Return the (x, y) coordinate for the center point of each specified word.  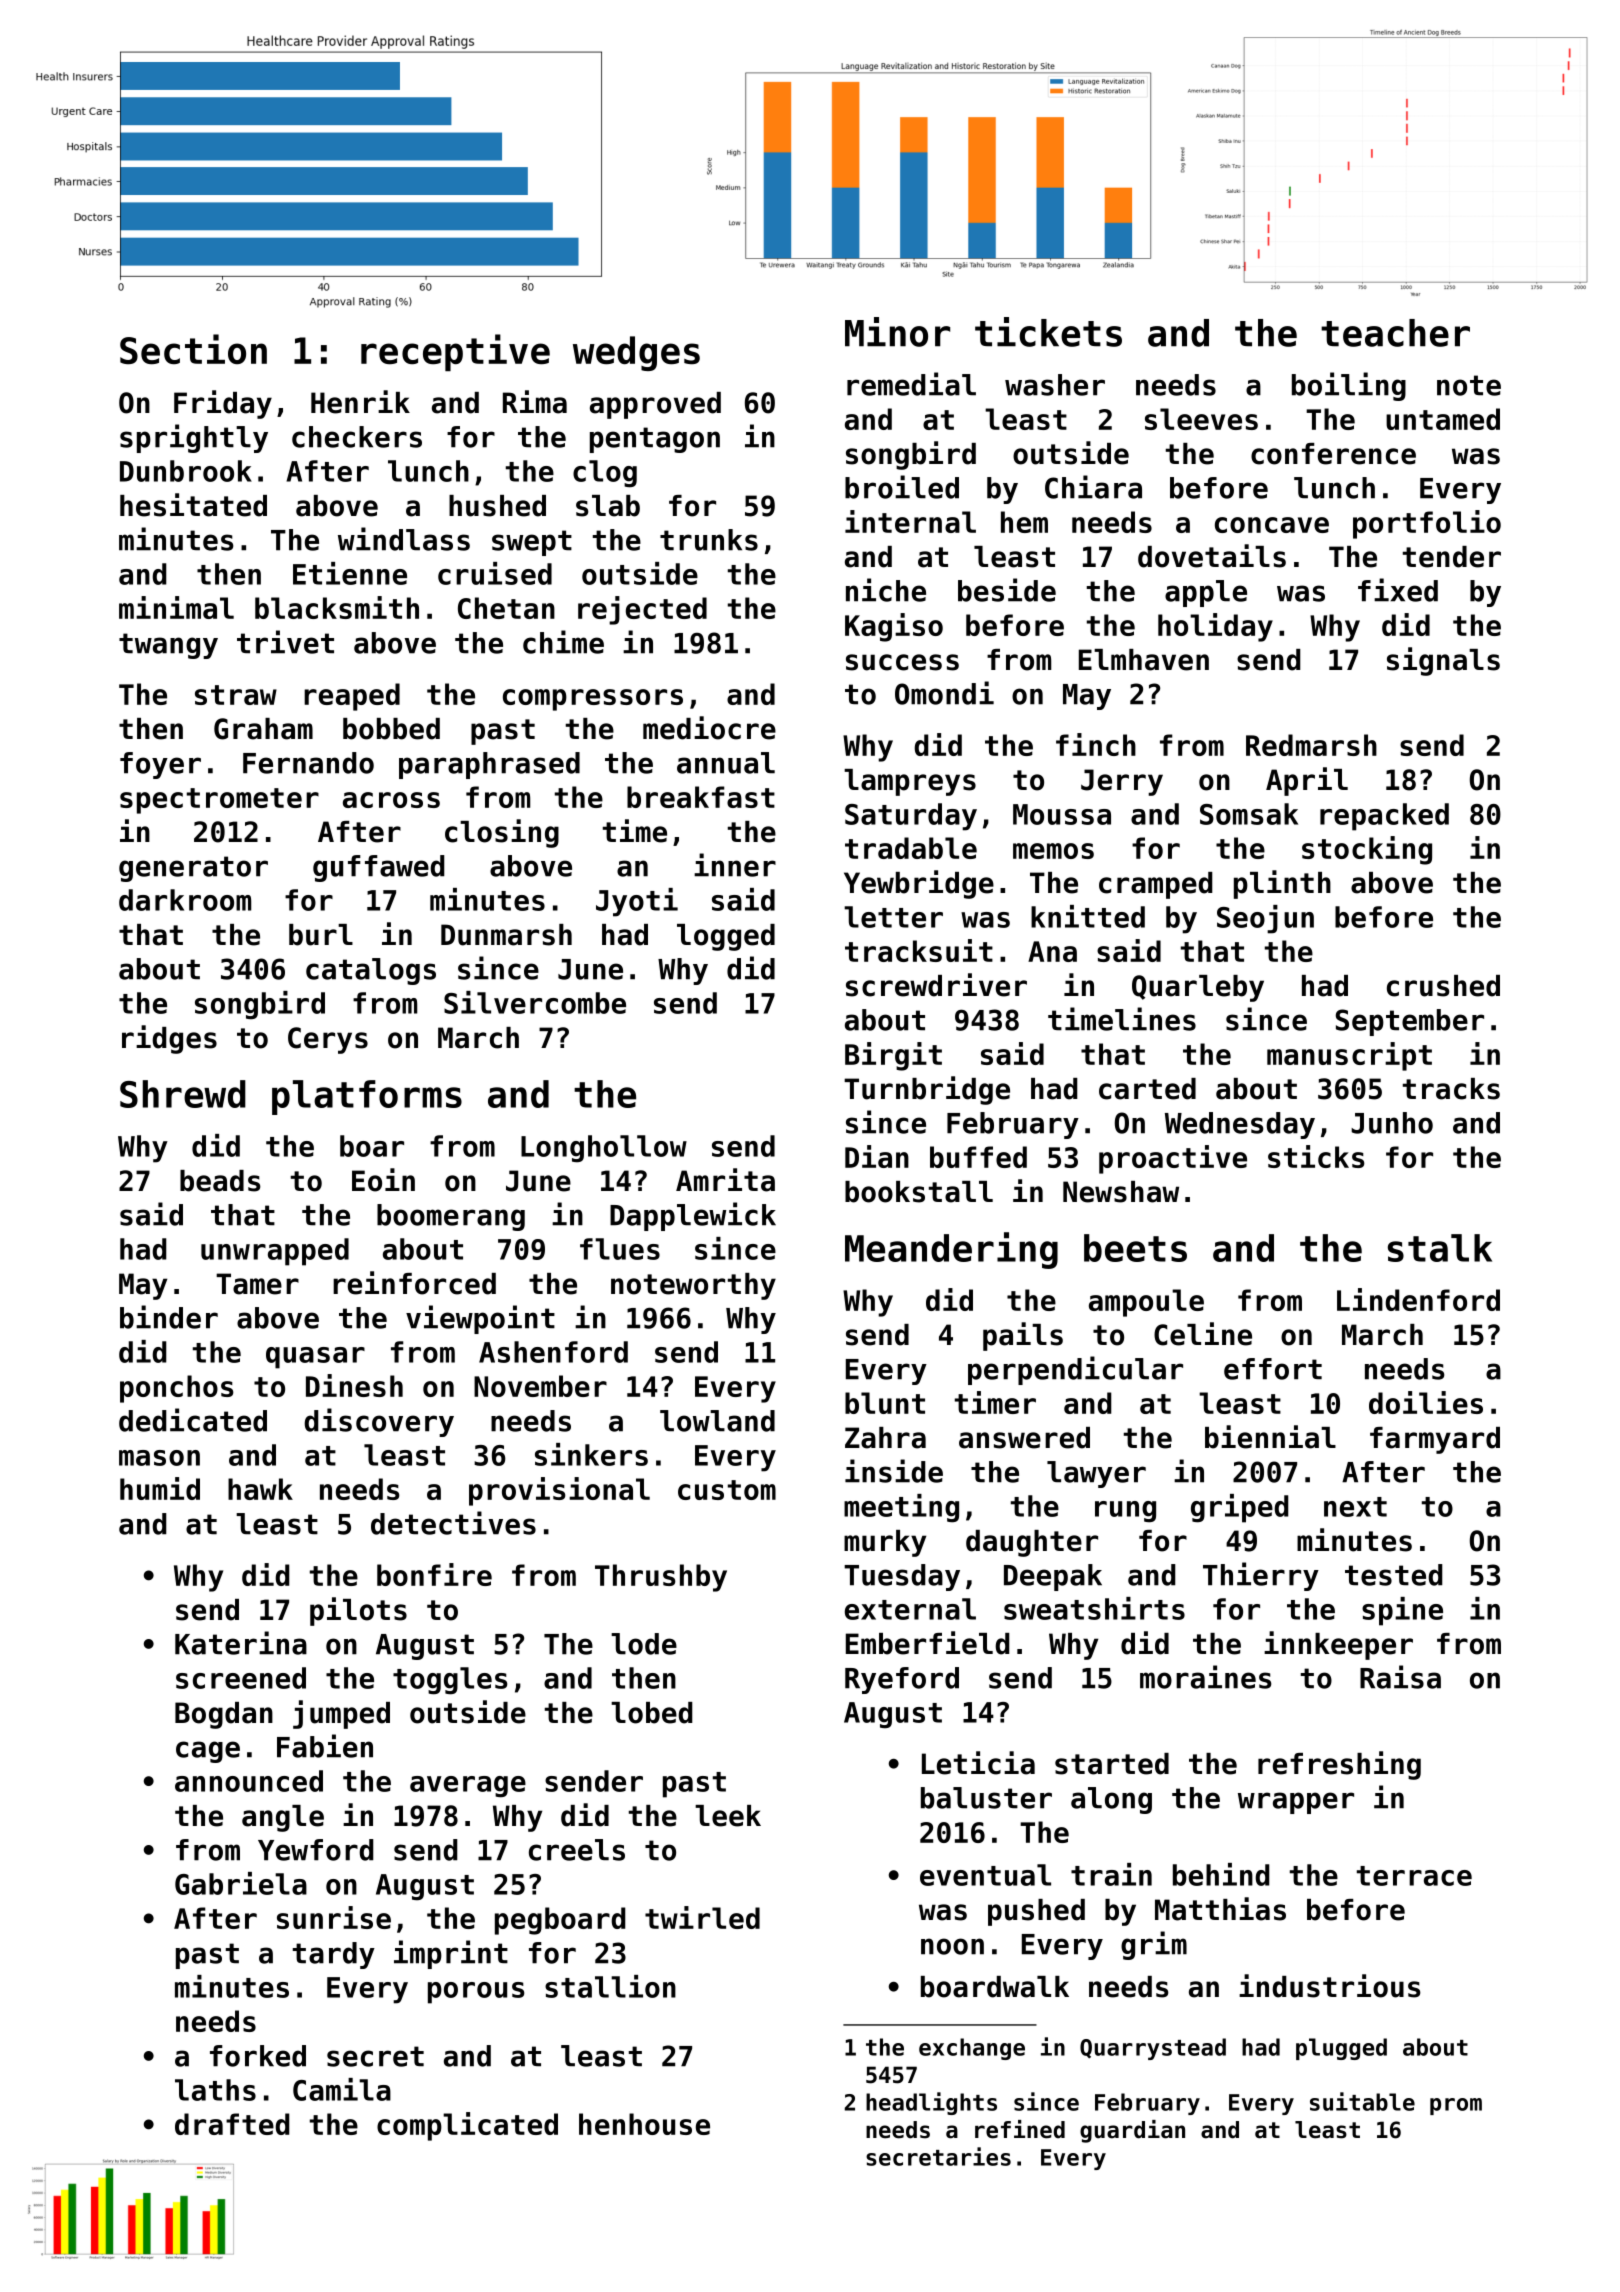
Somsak (1249, 814)
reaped (352, 697)
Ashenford (553, 1352)
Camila (342, 2089)
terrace (1414, 1876)
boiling (1349, 386)
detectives (453, 1523)
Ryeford (902, 1680)
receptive (455, 352)
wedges (636, 353)
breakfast (701, 797)
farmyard (1435, 1440)
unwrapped (275, 1252)
